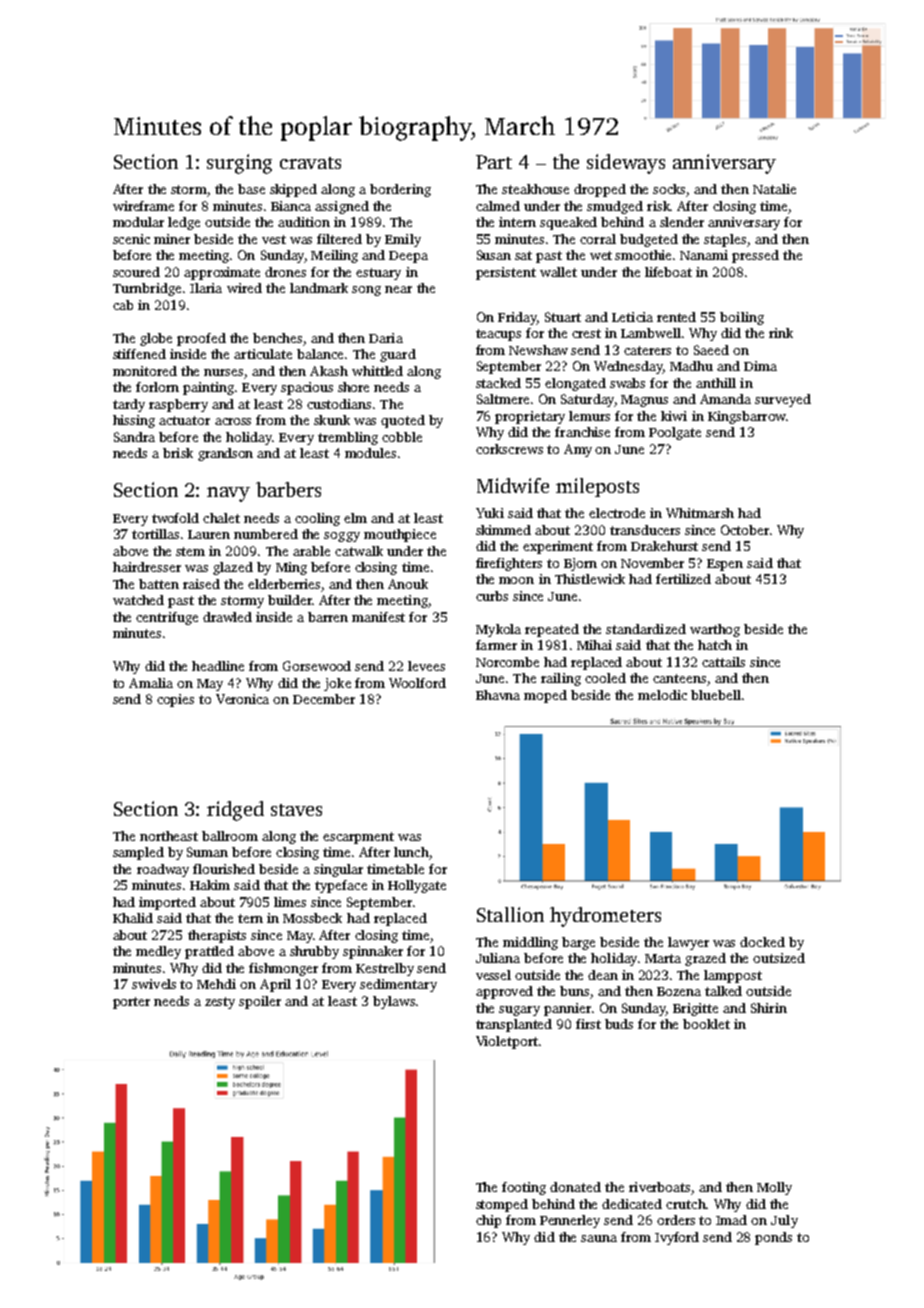 This screenshot has height=1308, width=924. I want to click on sideways, so click(626, 164).
